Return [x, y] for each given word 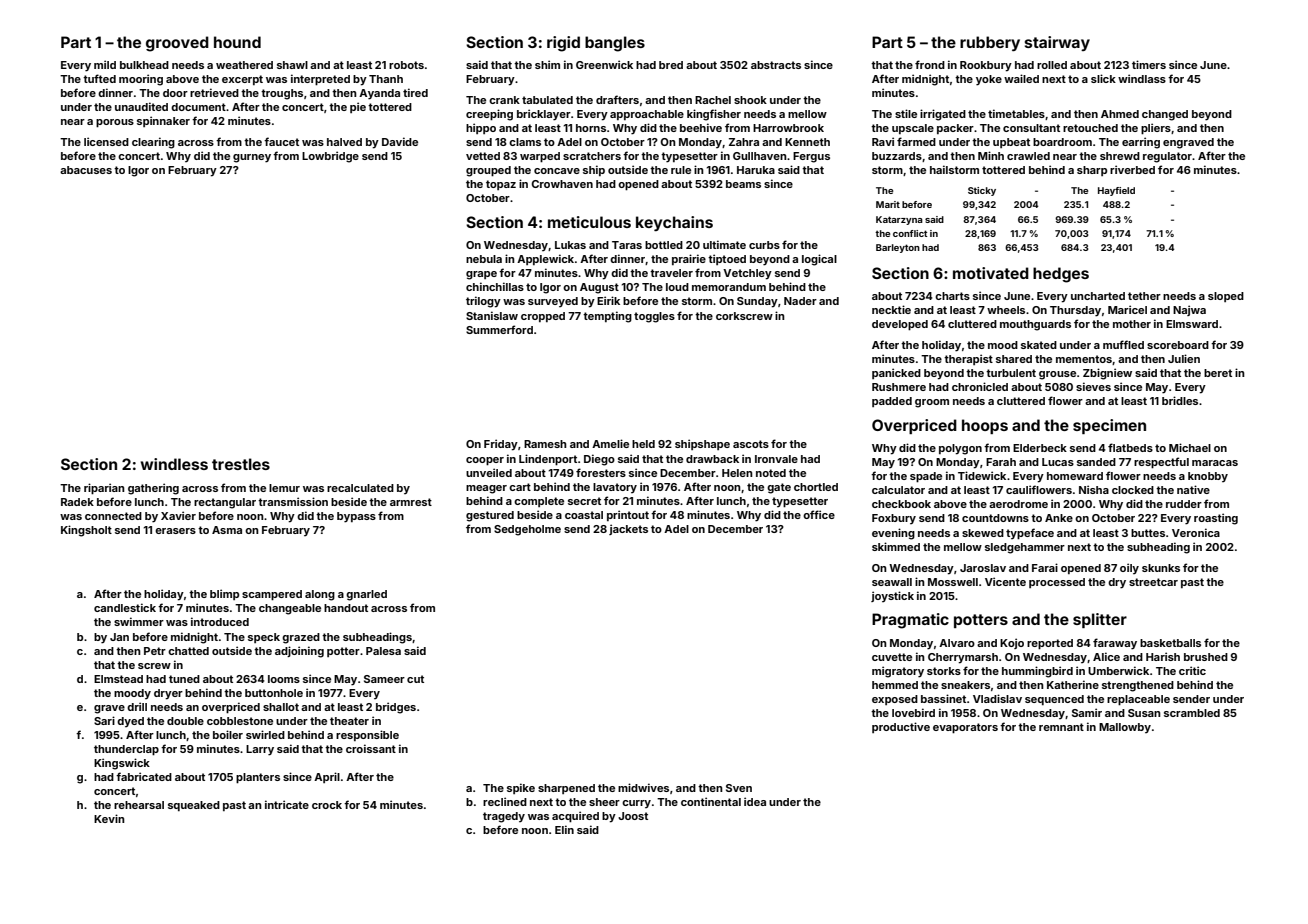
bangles [615, 44]
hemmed [895, 685]
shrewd [1120, 156]
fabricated [144, 776]
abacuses [86, 170]
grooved [177, 44]
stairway [1057, 43]
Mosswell [953, 582]
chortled [816, 487]
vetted [483, 156]
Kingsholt [86, 531]
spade [926, 477]
